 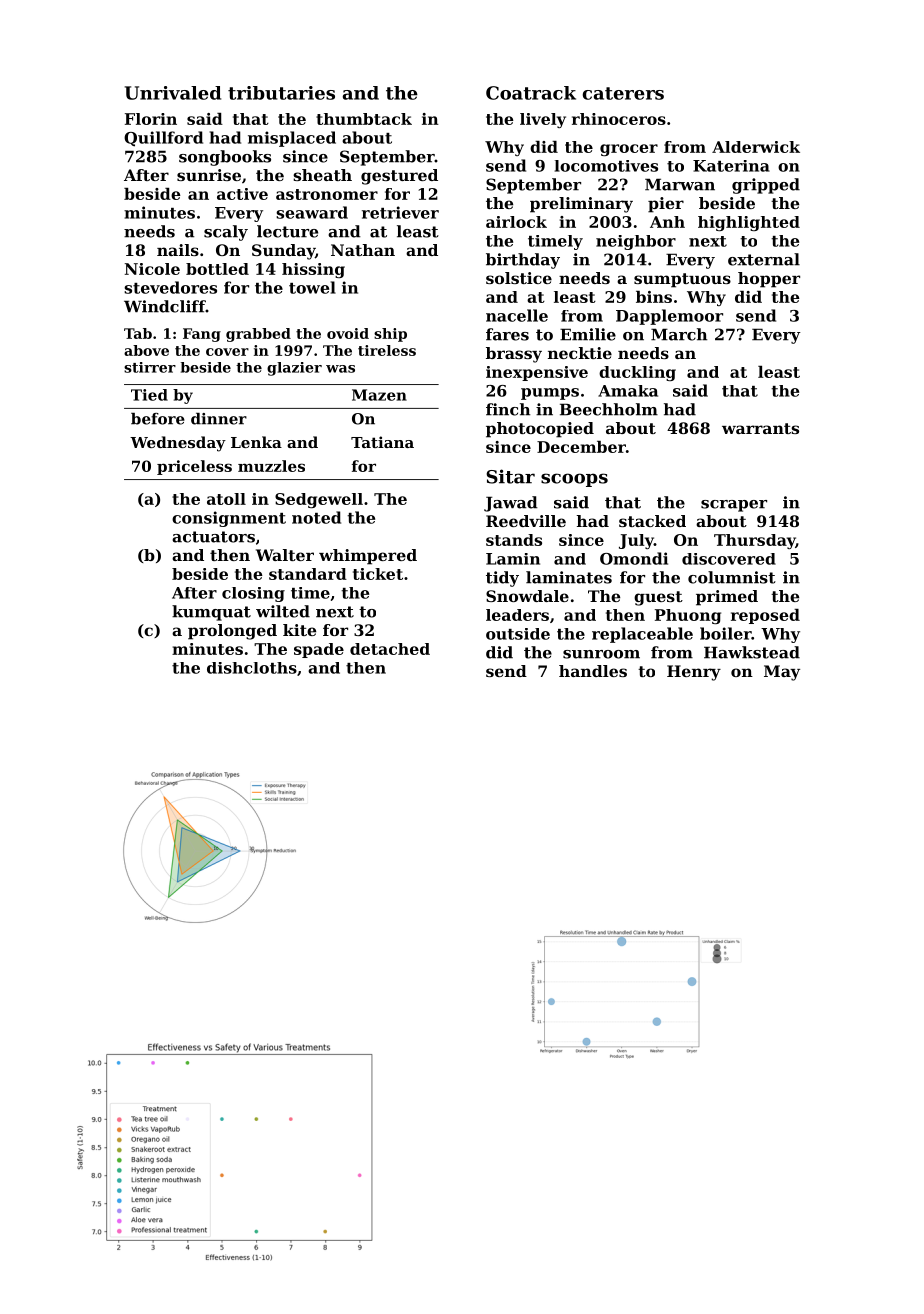 What do you see at coordinates (543, 120) in the screenshot?
I see `lively` at bounding box center [543, 120].
